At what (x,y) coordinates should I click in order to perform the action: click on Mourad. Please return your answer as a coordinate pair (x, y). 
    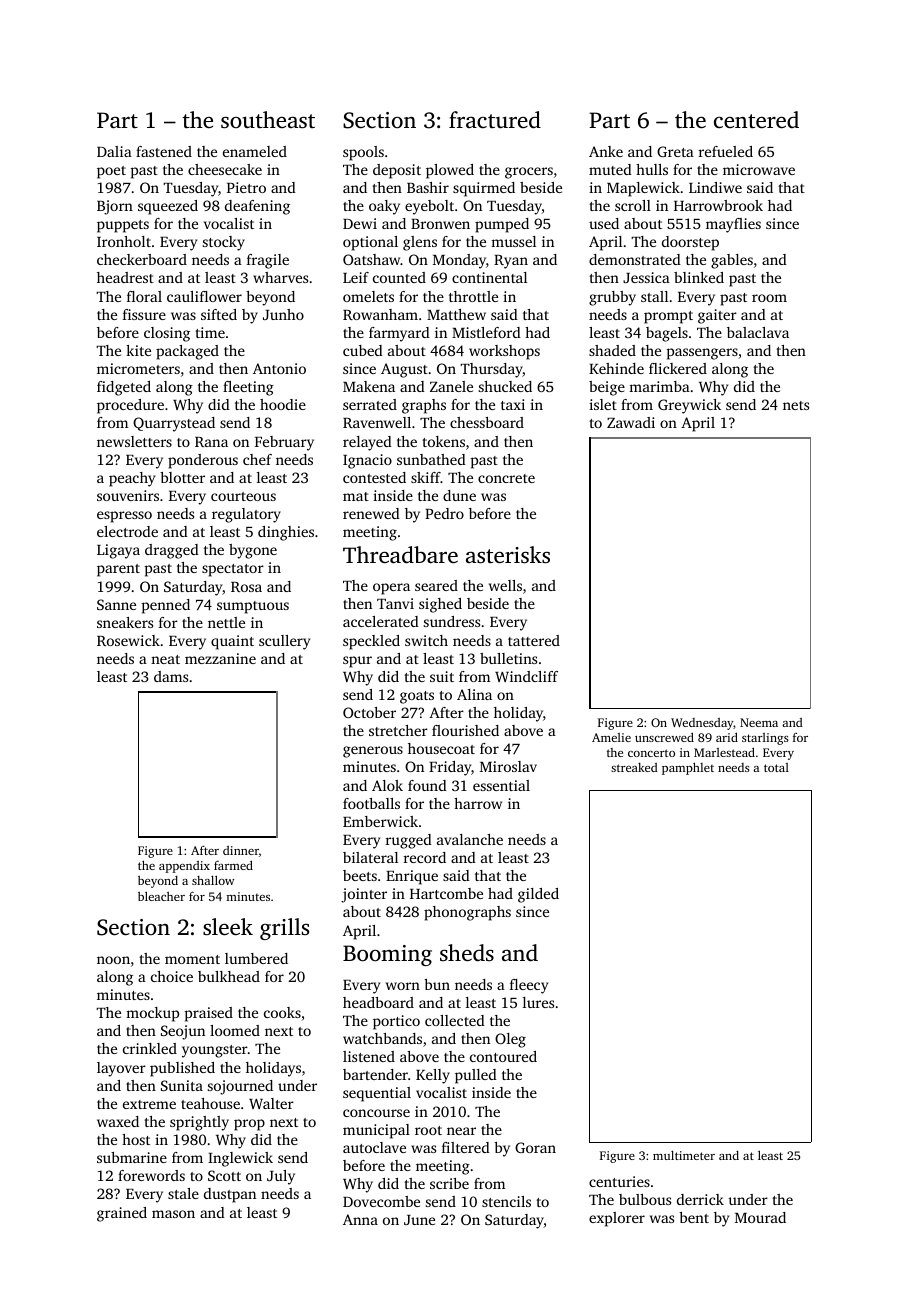
    Looking at the image, I should click on (760, 1217).
